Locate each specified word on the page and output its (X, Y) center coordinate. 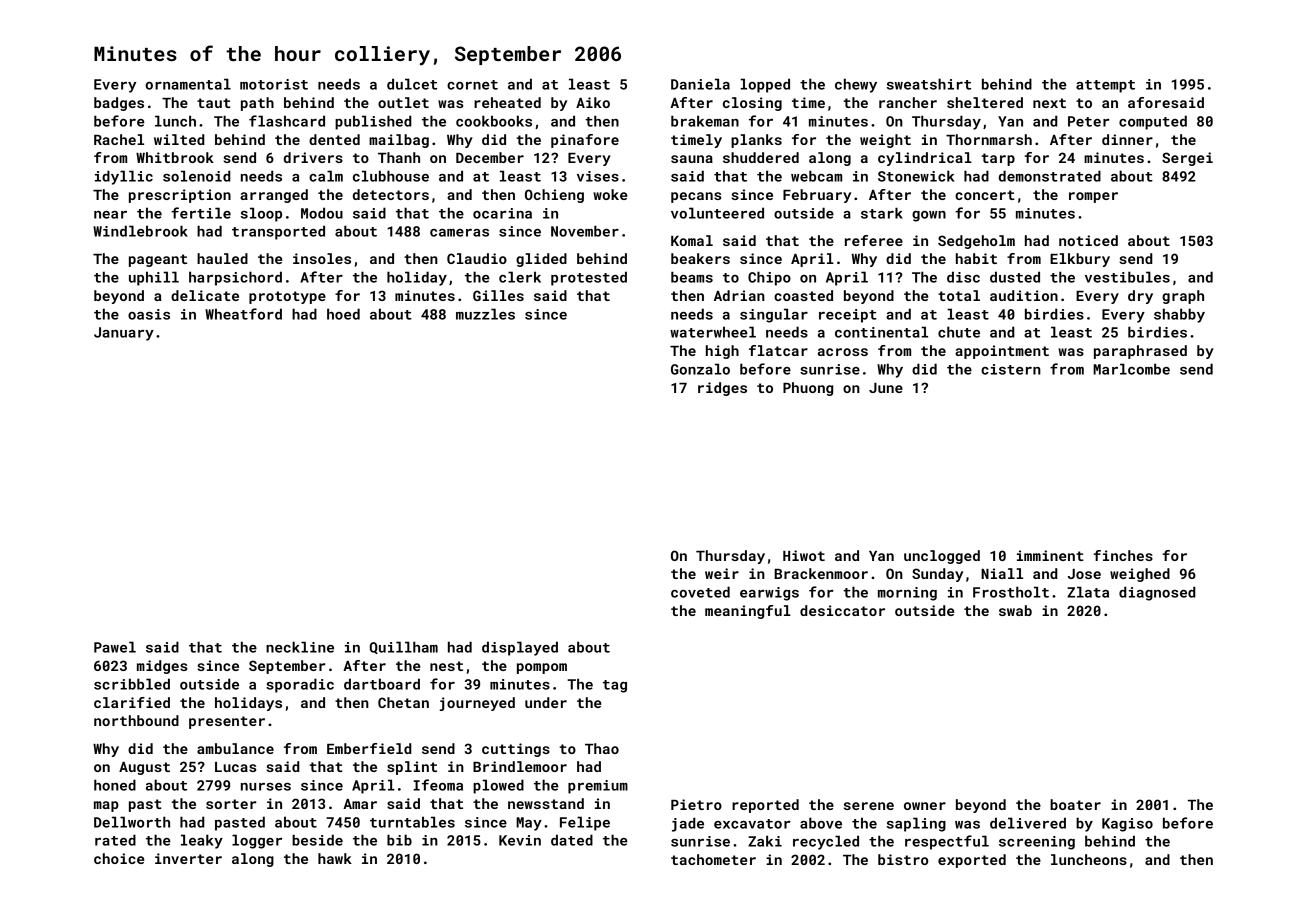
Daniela (700, 84)
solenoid (197, 176)
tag (615, 686)
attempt (1105, 86)
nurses (266, 787)
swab (1015, 610)
